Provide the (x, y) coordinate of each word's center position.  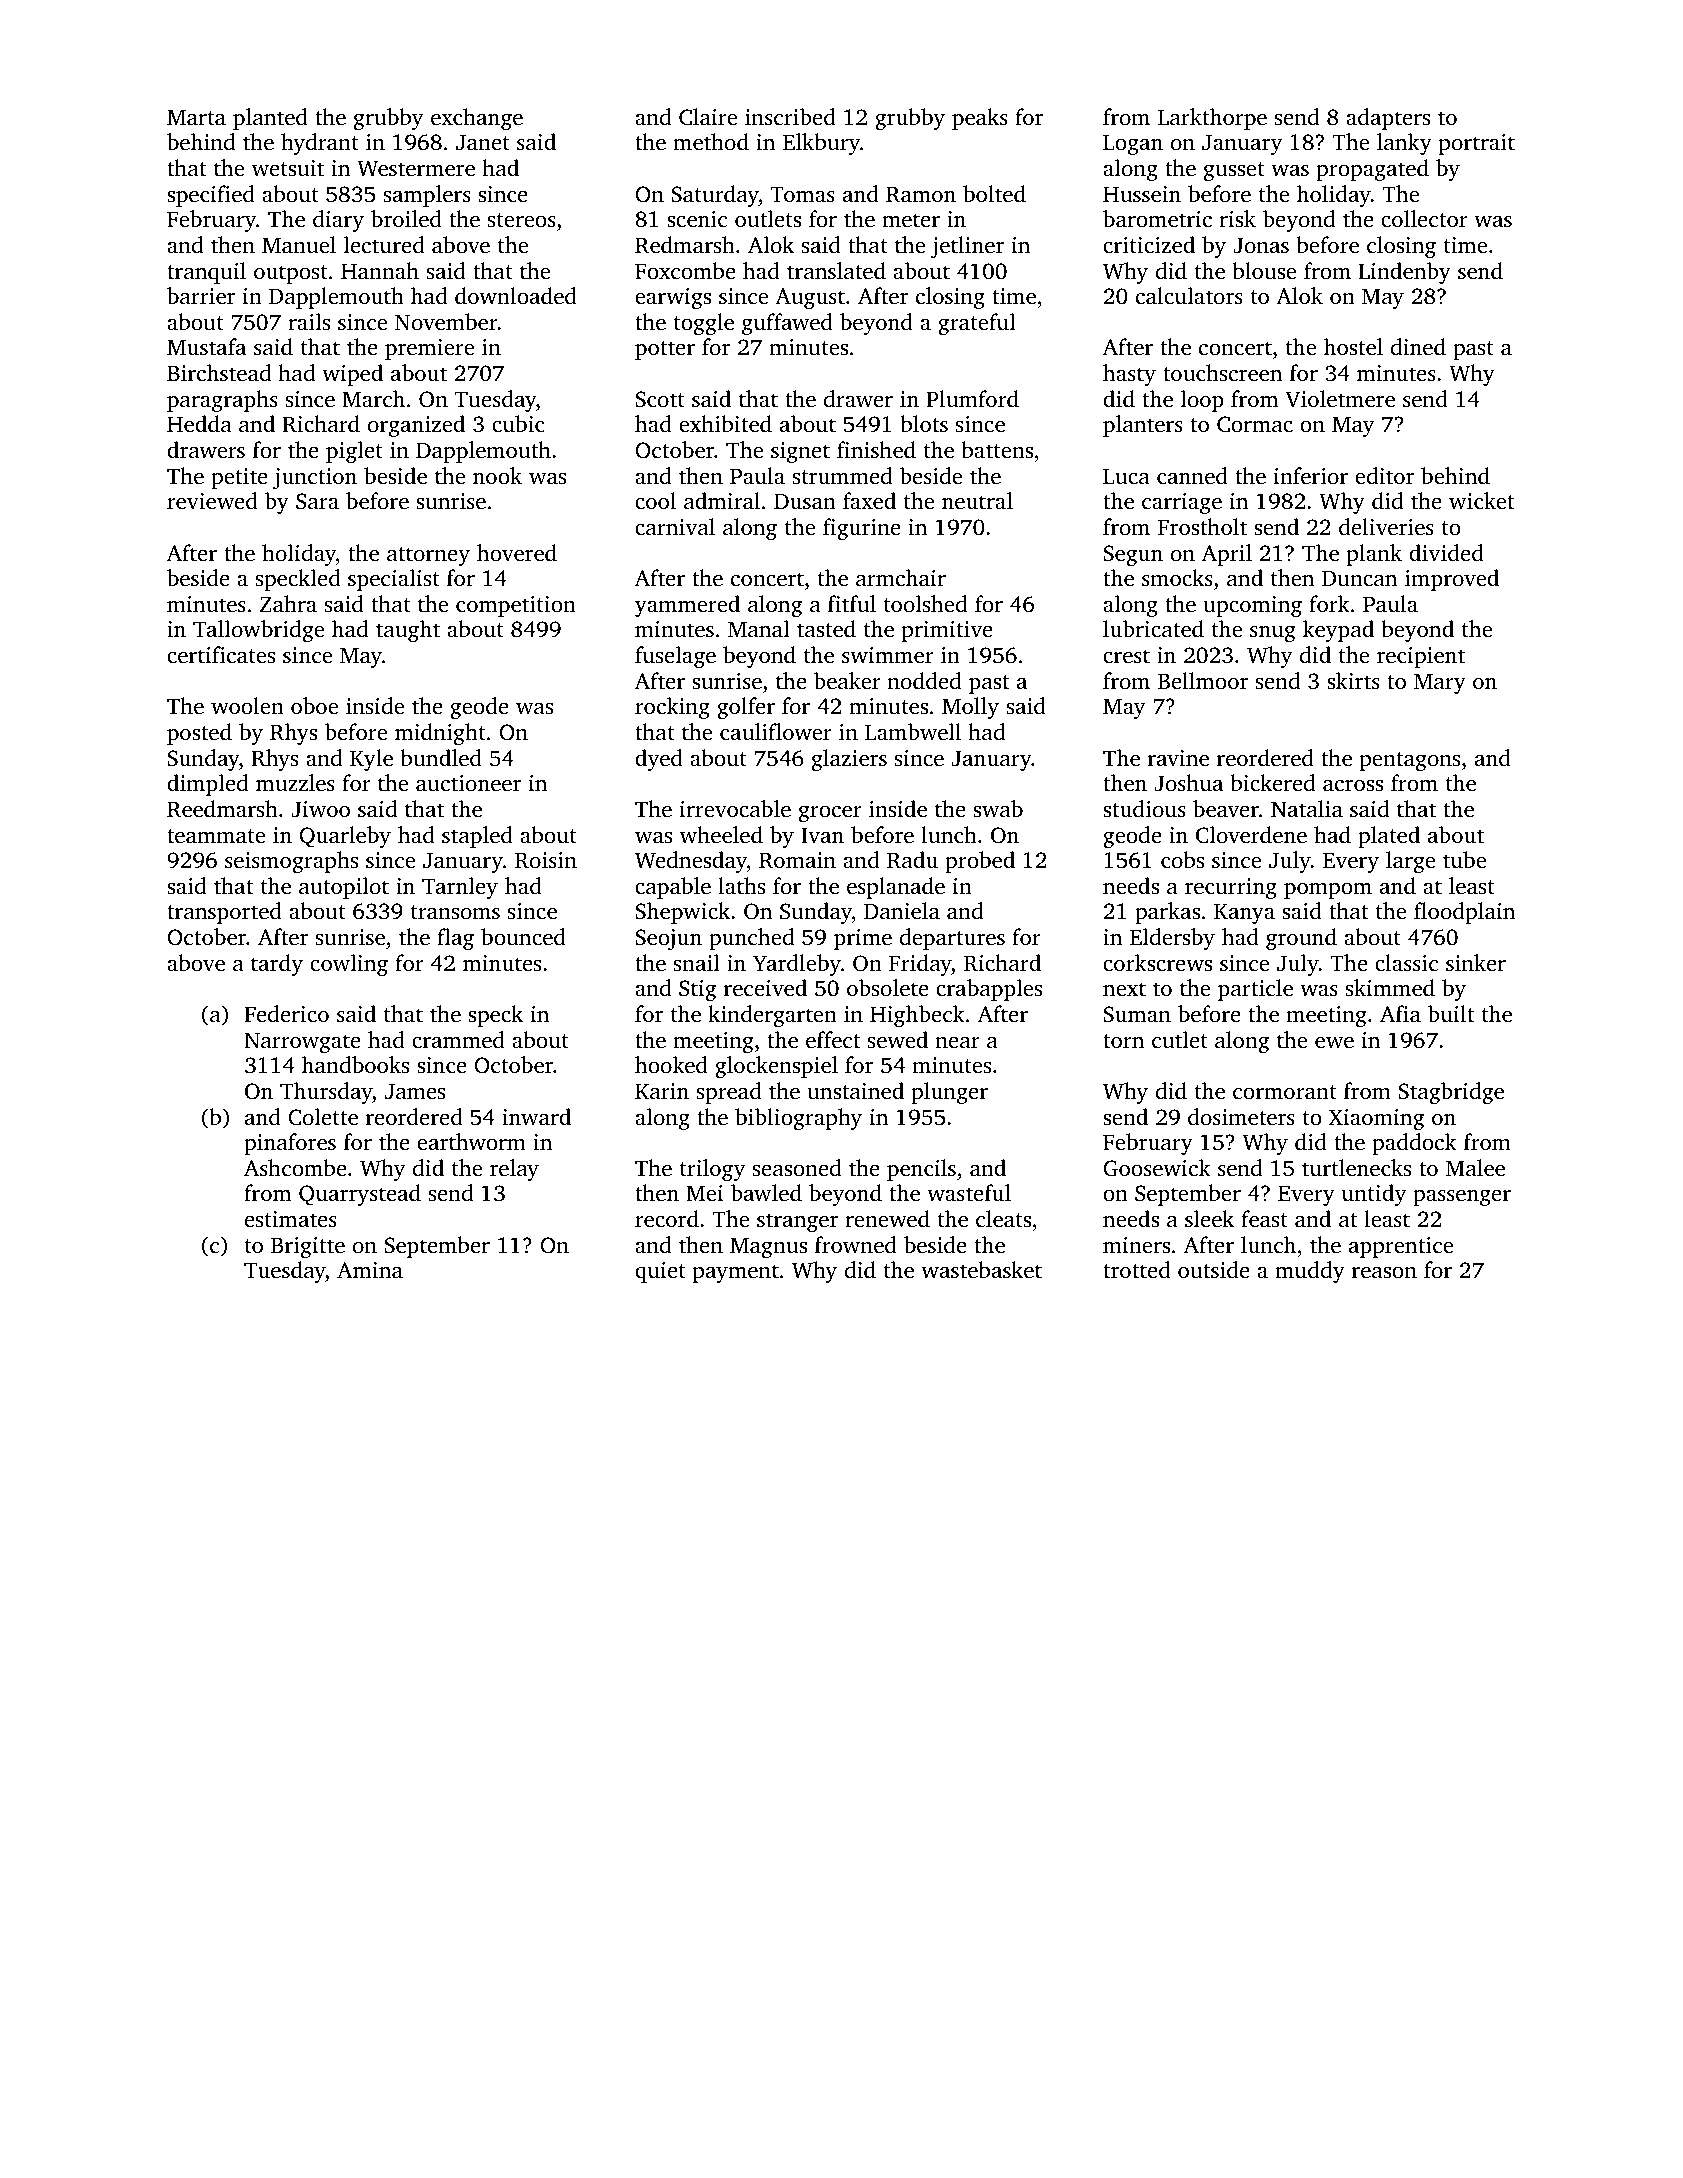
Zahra (288, 603)
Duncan (1359, 578)
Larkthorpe (1212, 119)
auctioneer (468, 783)
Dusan (805, 501)
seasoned (797, 1167)
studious (1144, 809)
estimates (291, 1219)
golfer (746, 708)
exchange (477, 119)
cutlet (1180, 1040)
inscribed (790, 117)
